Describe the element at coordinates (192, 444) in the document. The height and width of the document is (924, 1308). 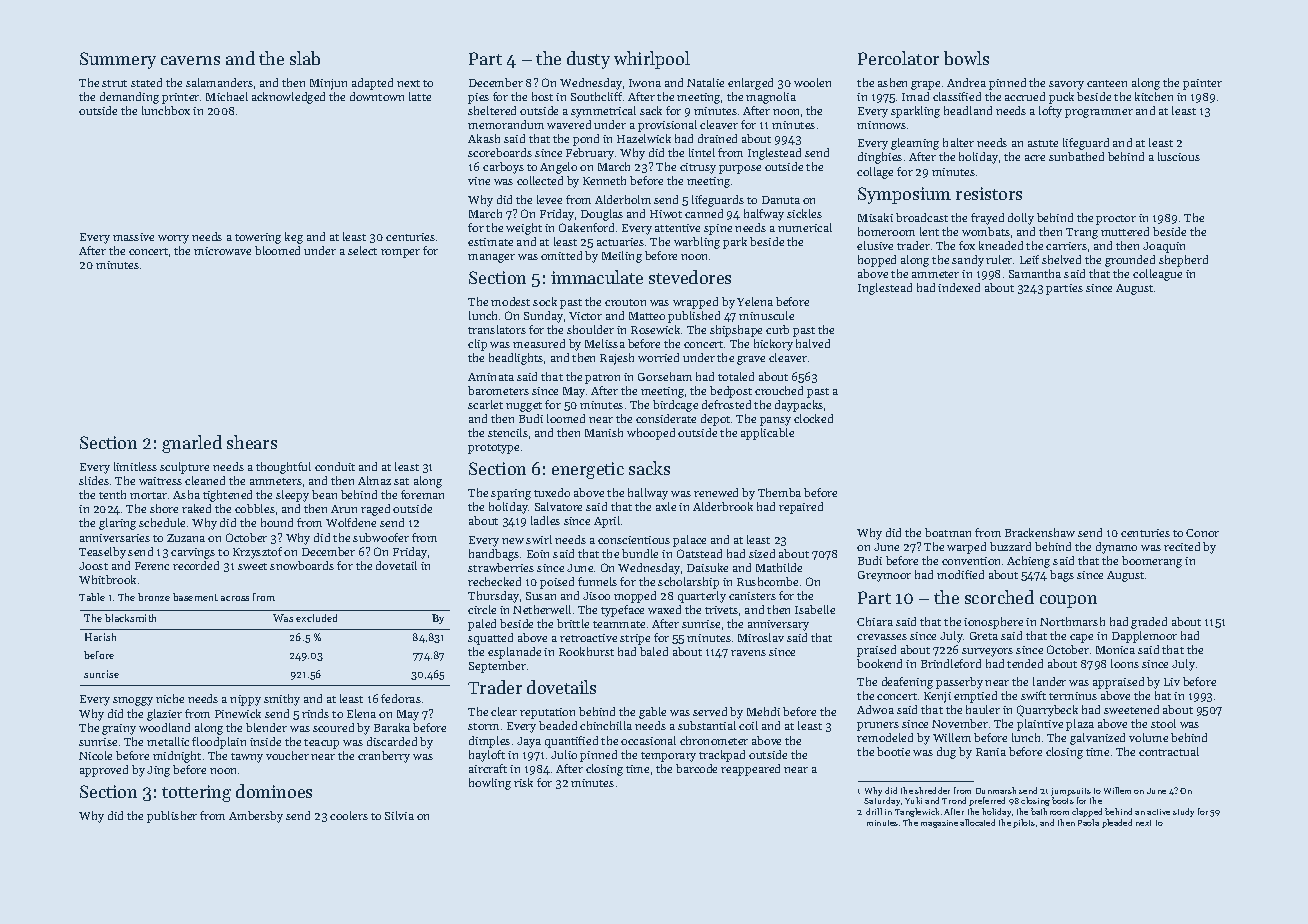
I see `gnarled` at that location.
